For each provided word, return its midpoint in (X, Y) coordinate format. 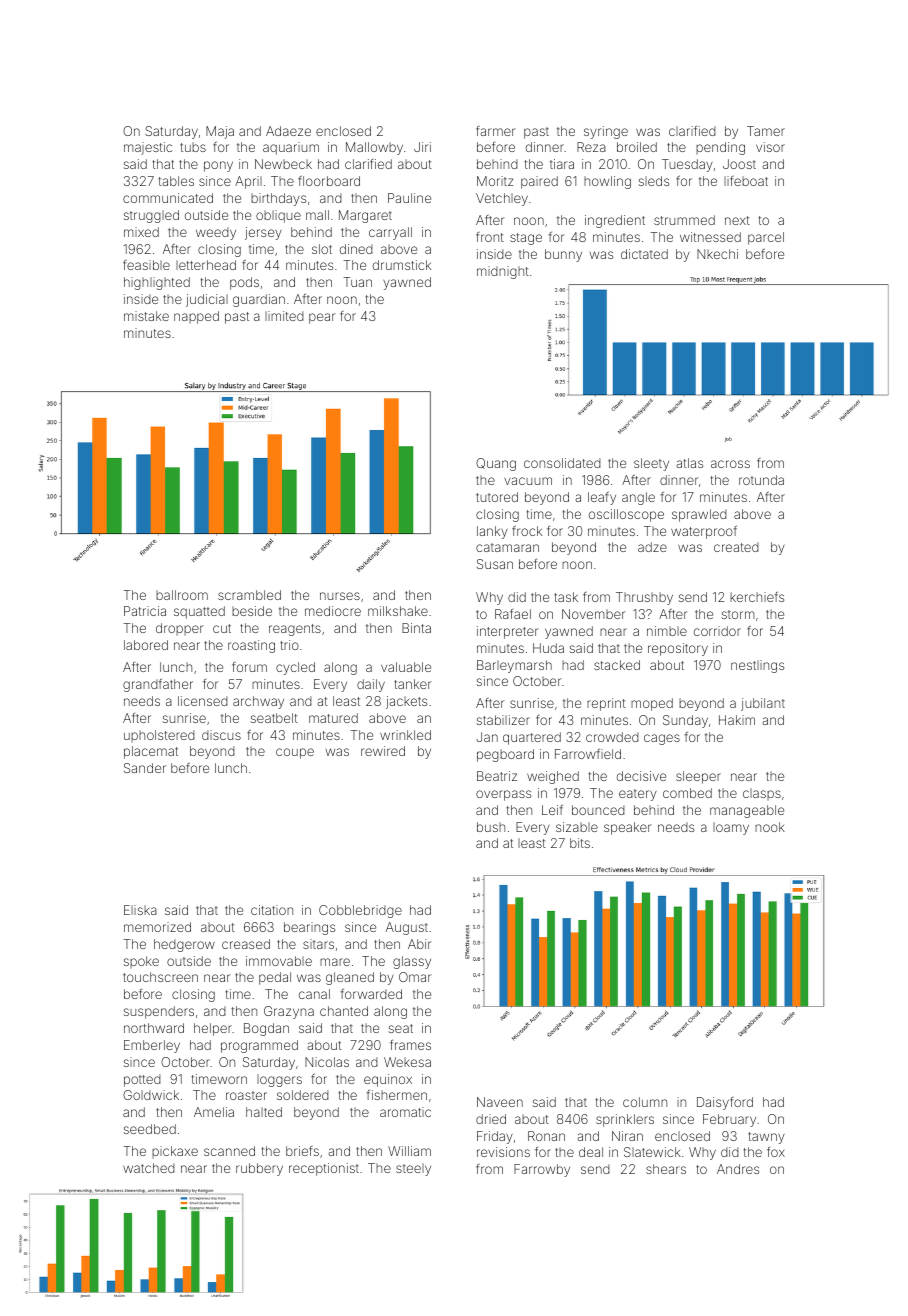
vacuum (528, 481)
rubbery (259, 1169)
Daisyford (725, 1103)
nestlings (757, 666)
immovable (279, 961)
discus (221, 735)
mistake (146, 316)
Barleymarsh (514, 666)
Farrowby (542, 1170)
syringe (606, 132)
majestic (148, 148)
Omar (415, 977)
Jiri (422, 147)
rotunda (761, 480)
